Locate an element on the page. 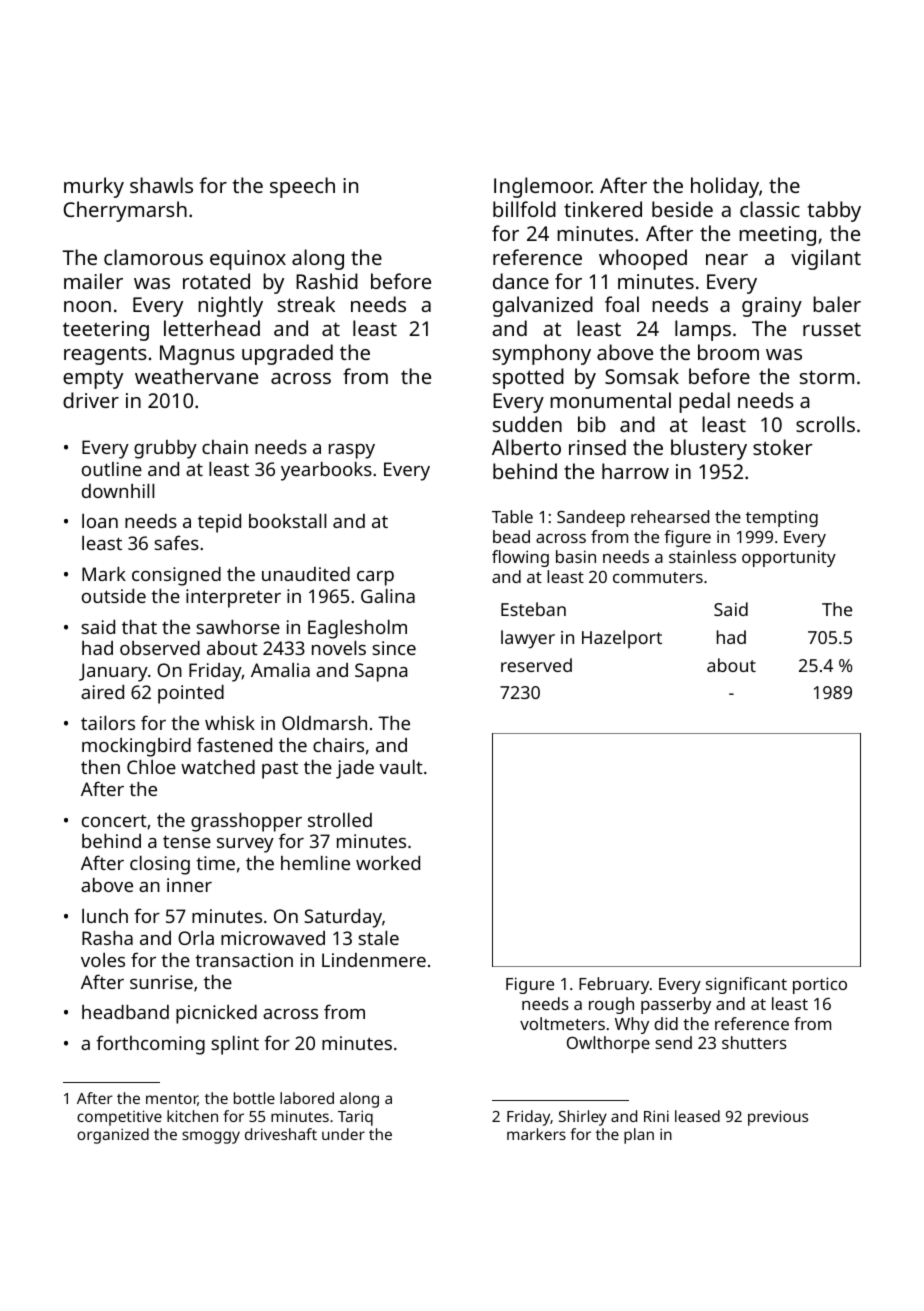  Hazelport is located at coordinates (622, 639).
